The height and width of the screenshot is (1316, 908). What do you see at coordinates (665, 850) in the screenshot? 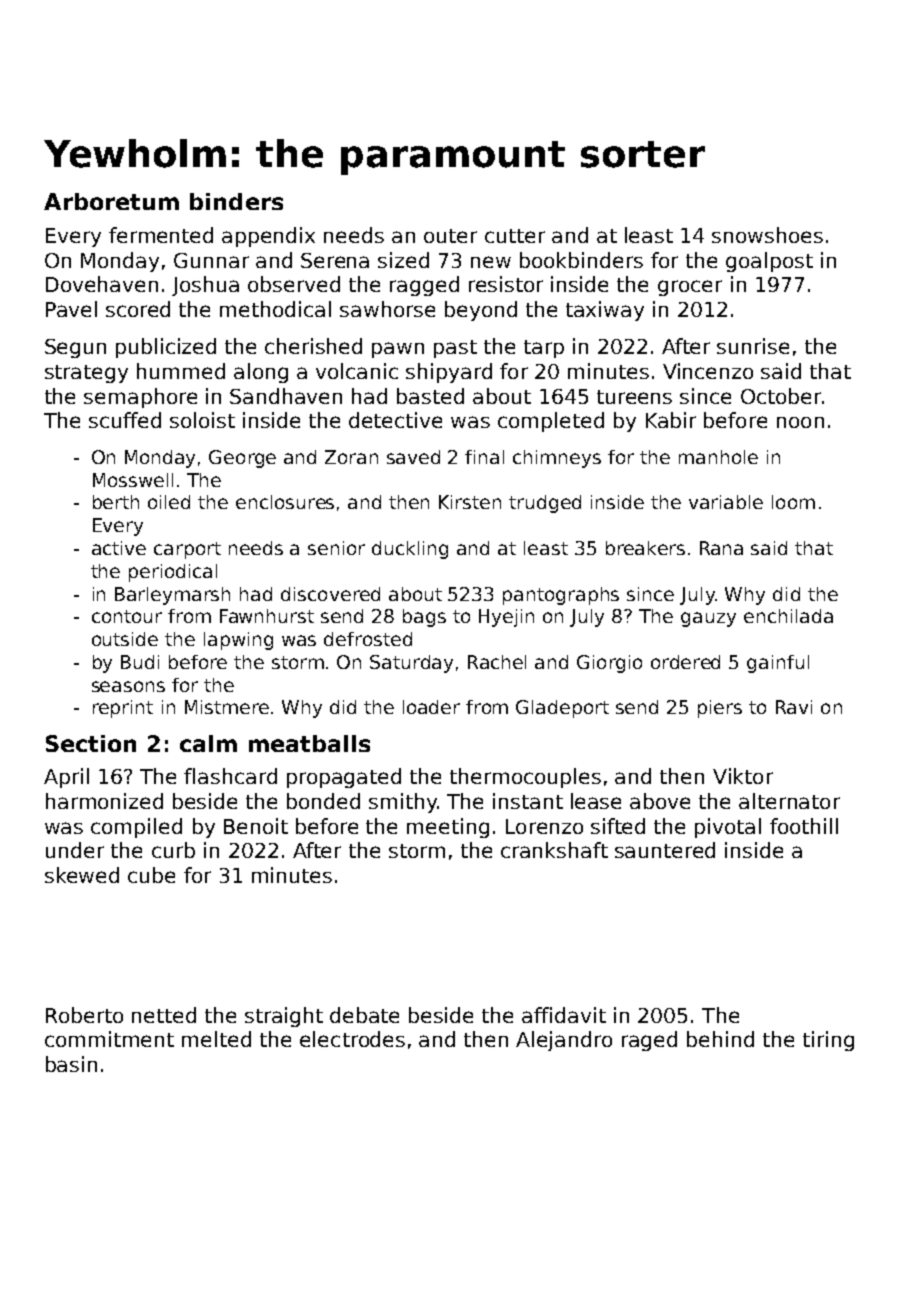
I see `sauntered` at bounding box center [665, 850].
